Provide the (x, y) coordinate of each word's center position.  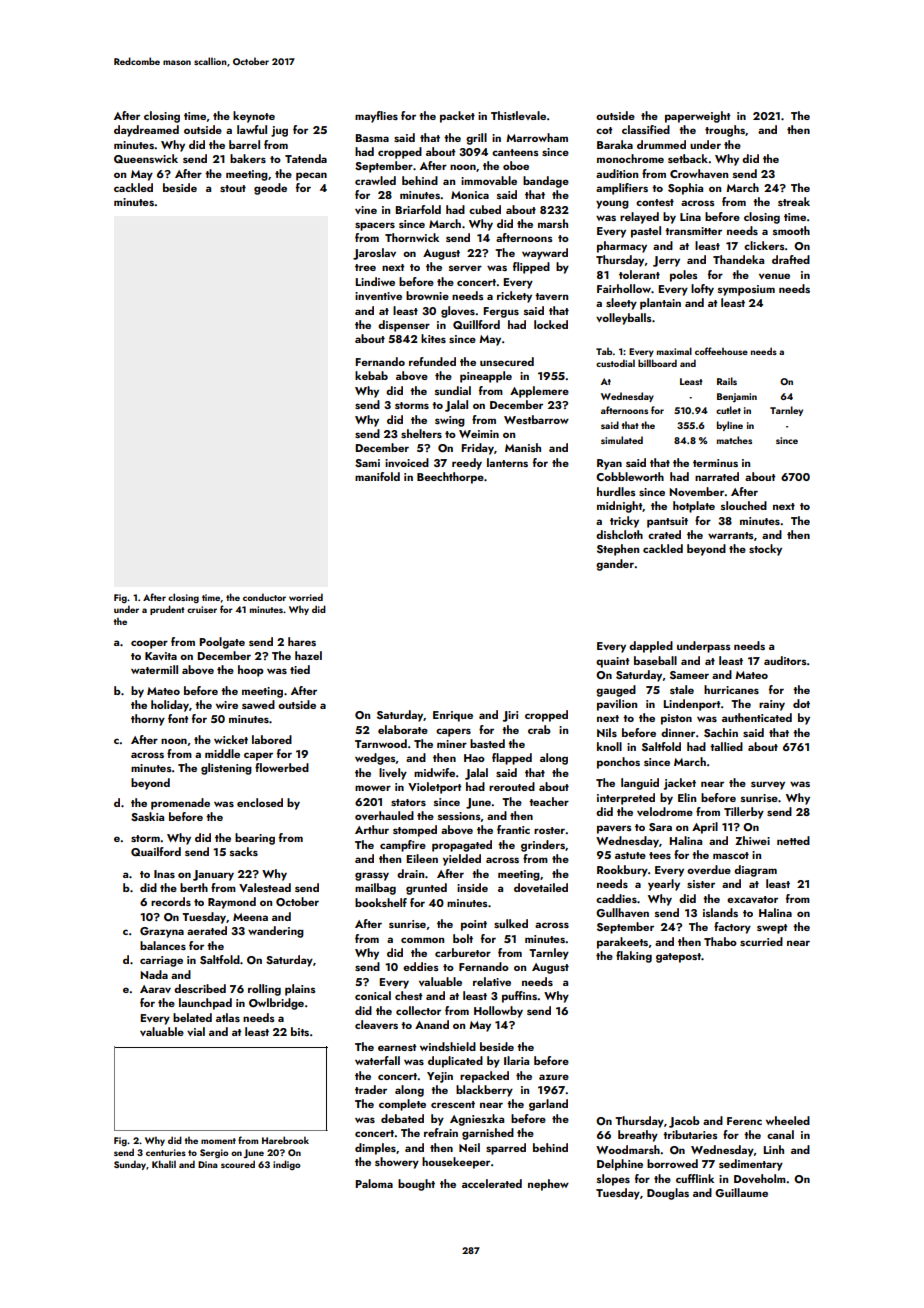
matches (734, 440)
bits (300, 1031)
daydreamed (146, 131)
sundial (453, 390)
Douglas (668, 1194)
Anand (432, 1024)
